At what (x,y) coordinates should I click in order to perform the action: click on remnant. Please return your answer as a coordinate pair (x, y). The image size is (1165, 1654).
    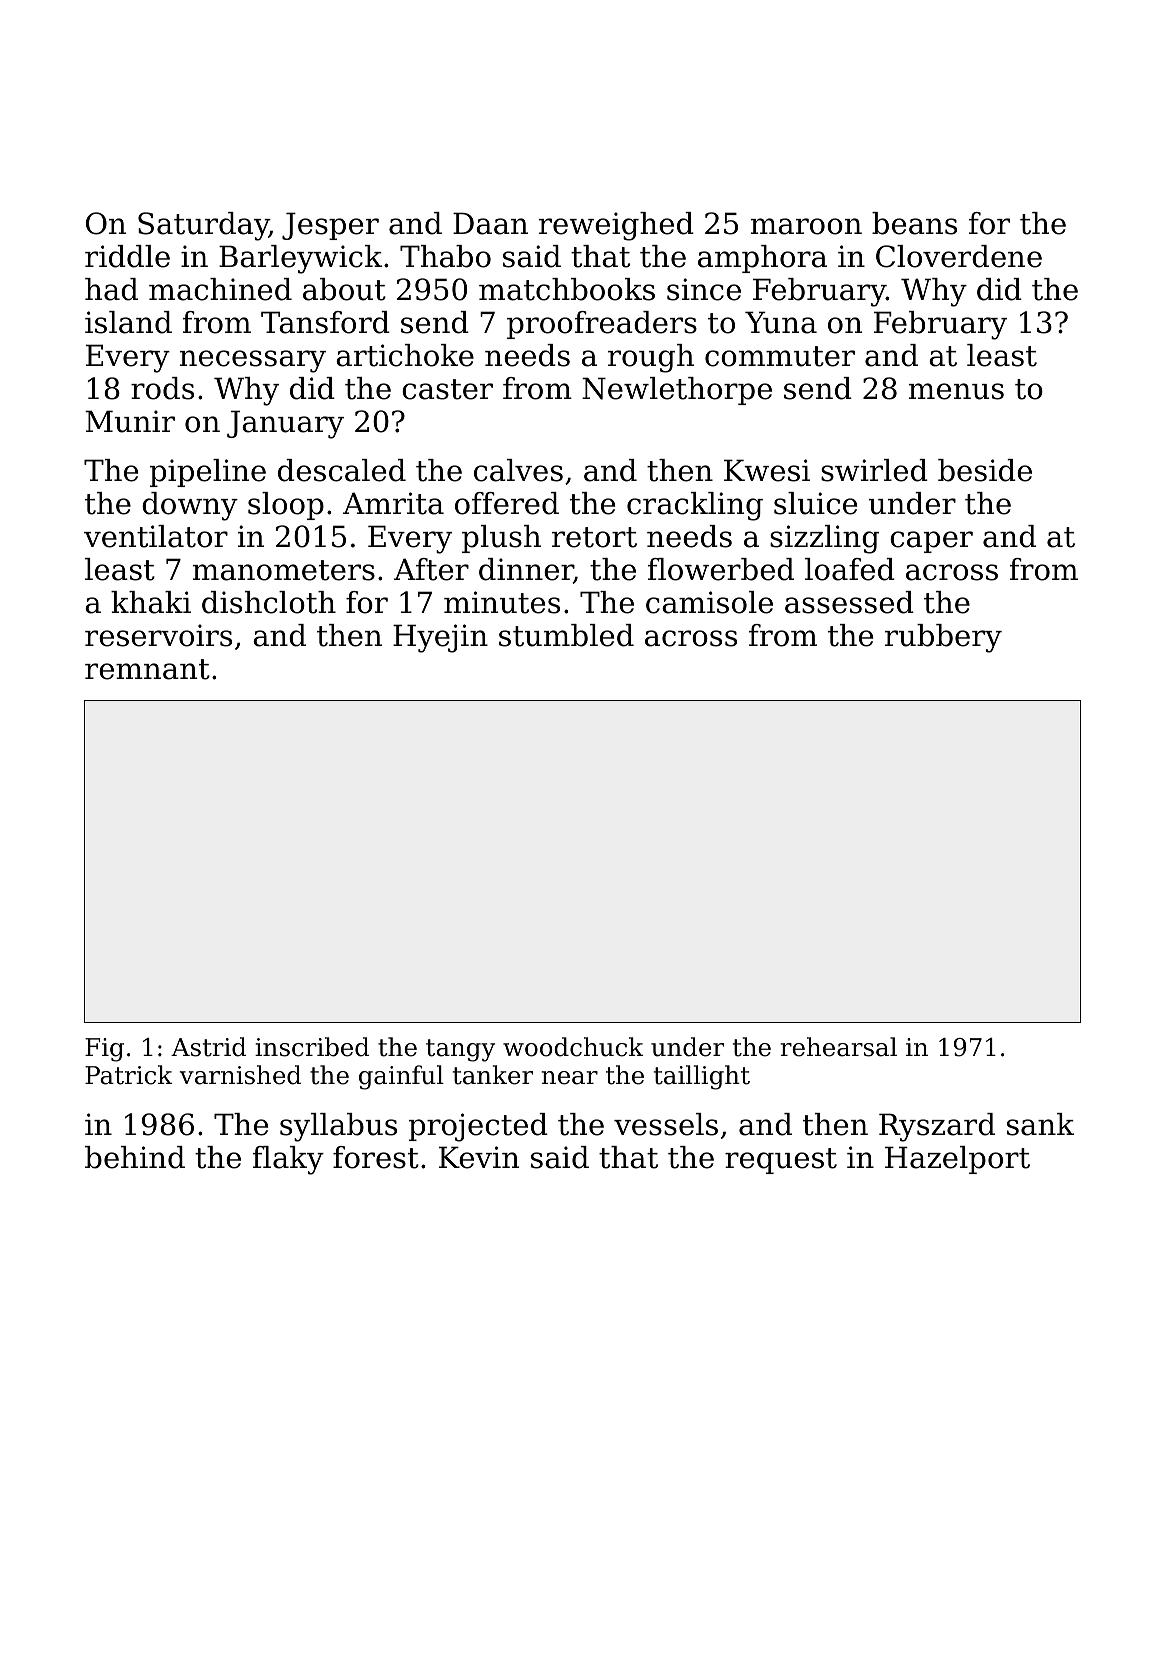
    Looking at the image, I should click on (147, 669).
